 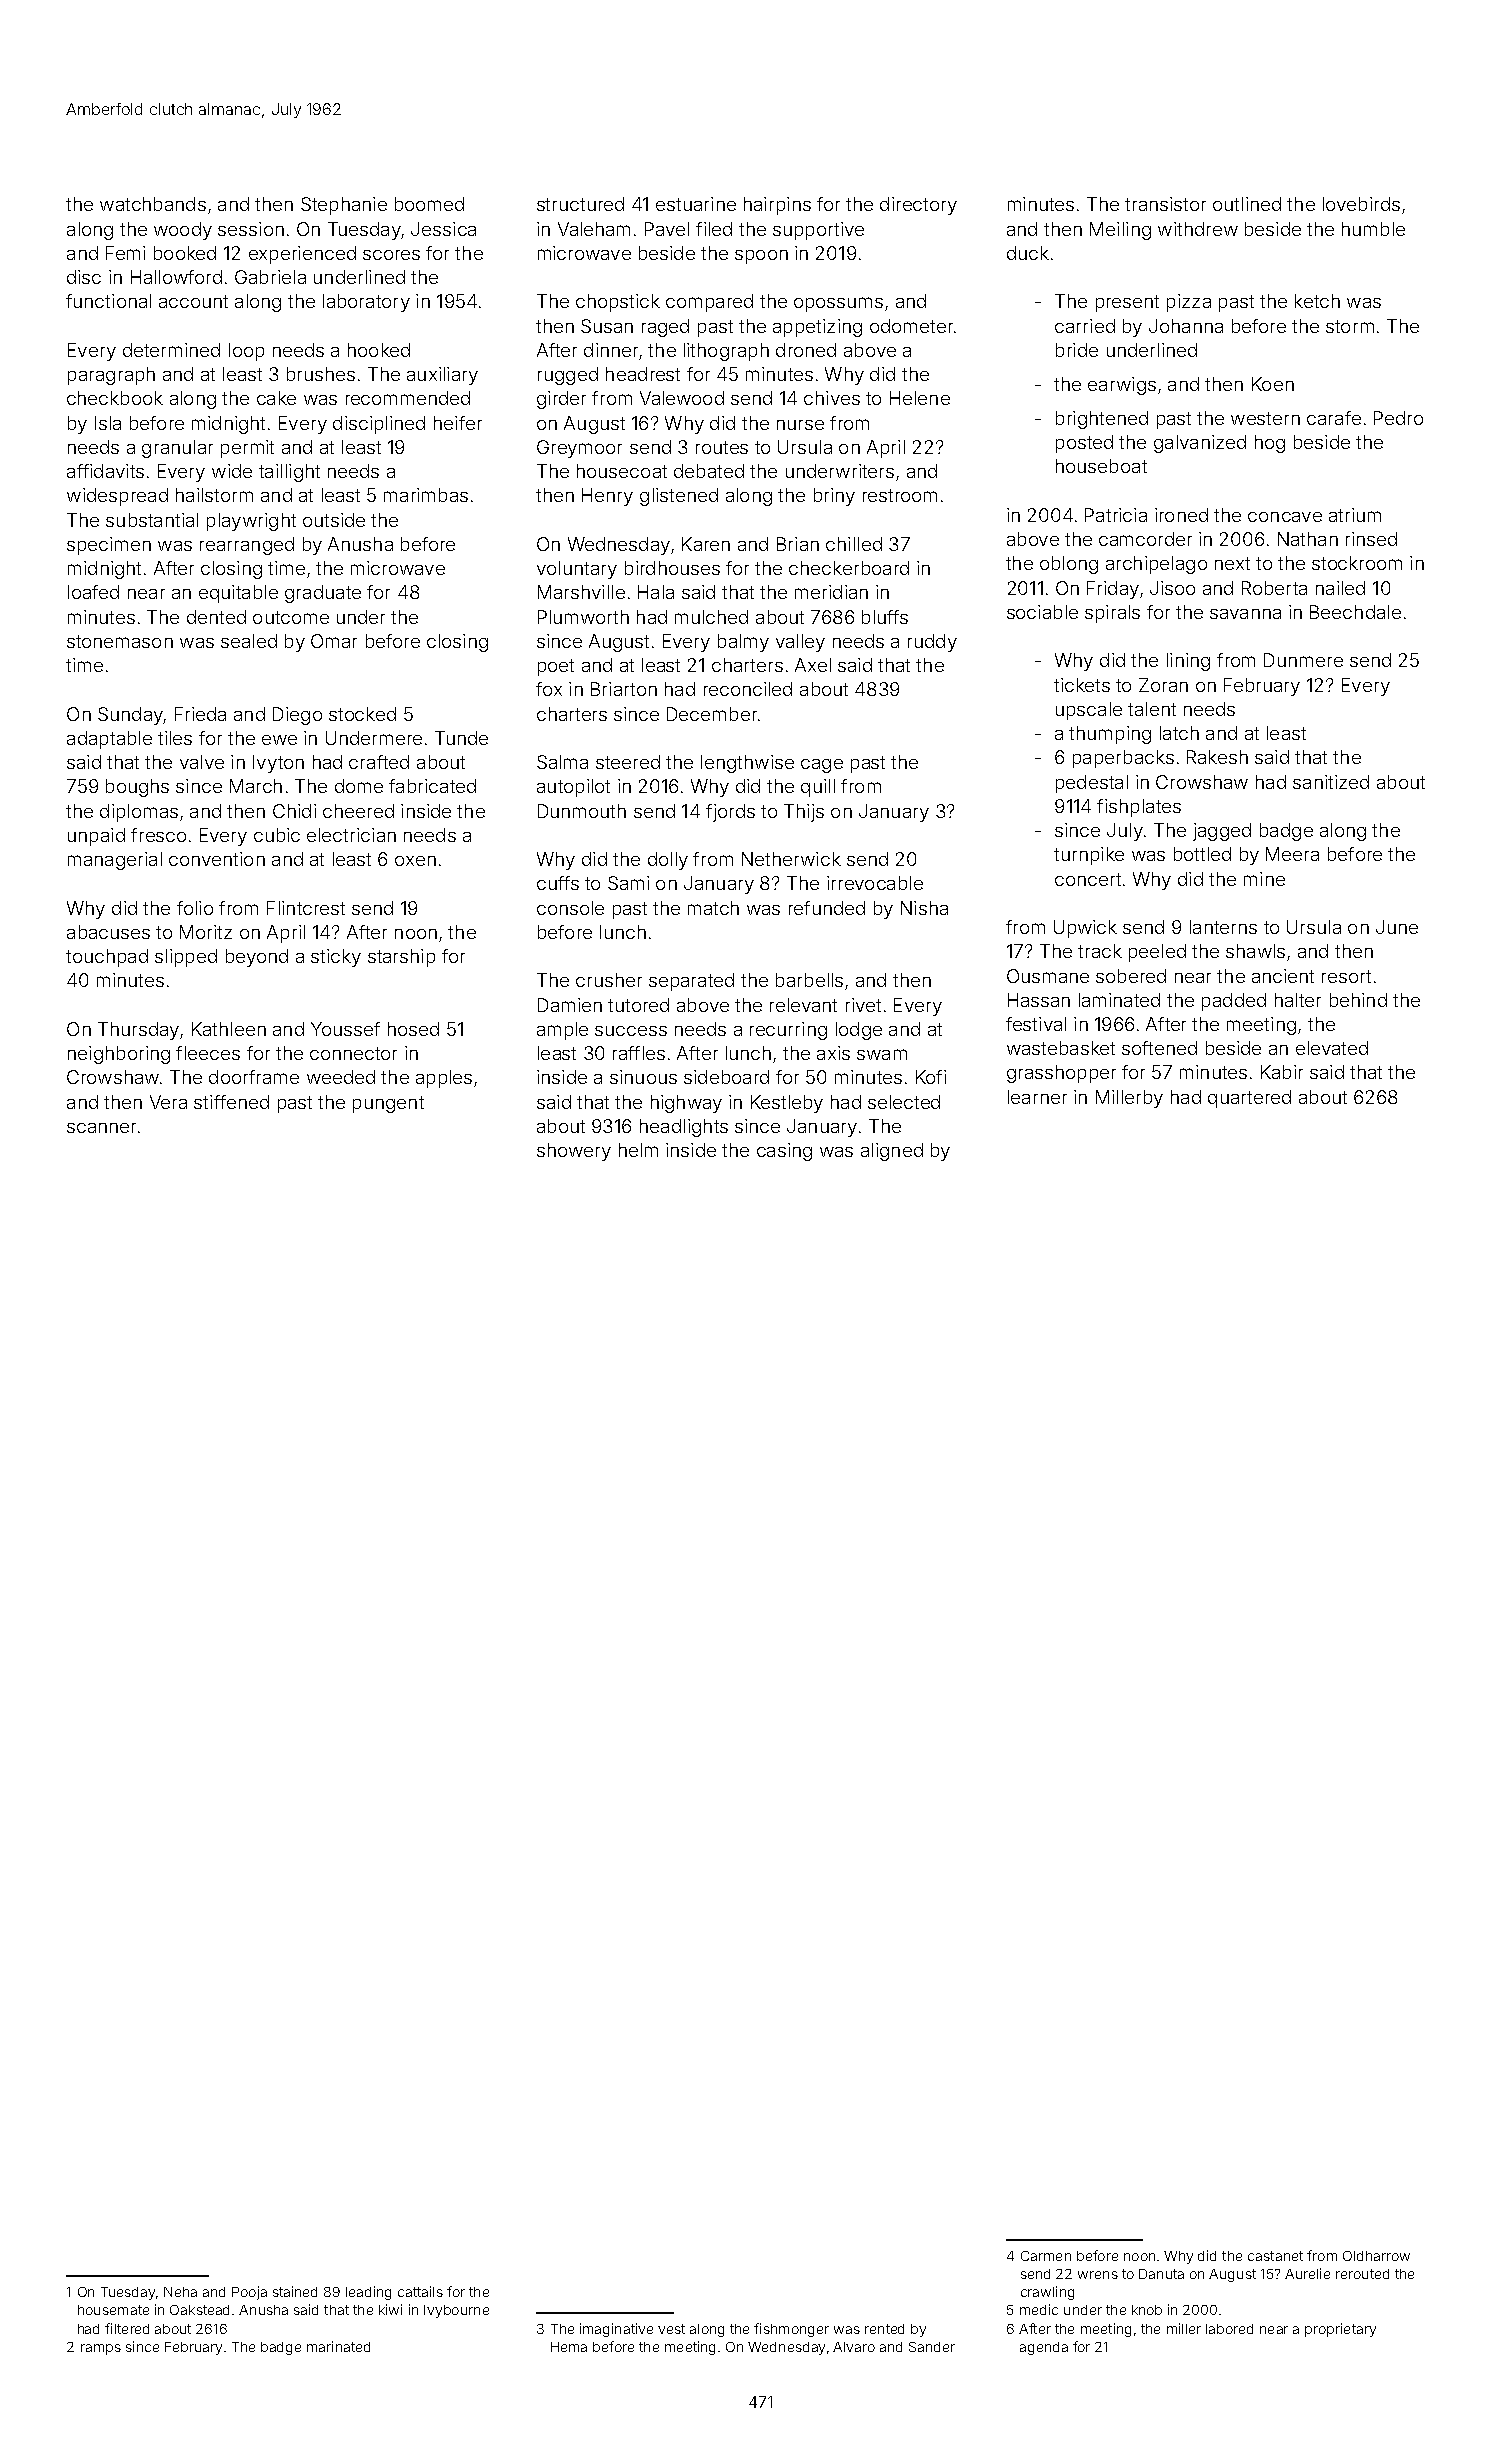 What do you see at coordinates (818, 231) in the screenshot?
I see `supportive` at bounding box center [818, 231].
